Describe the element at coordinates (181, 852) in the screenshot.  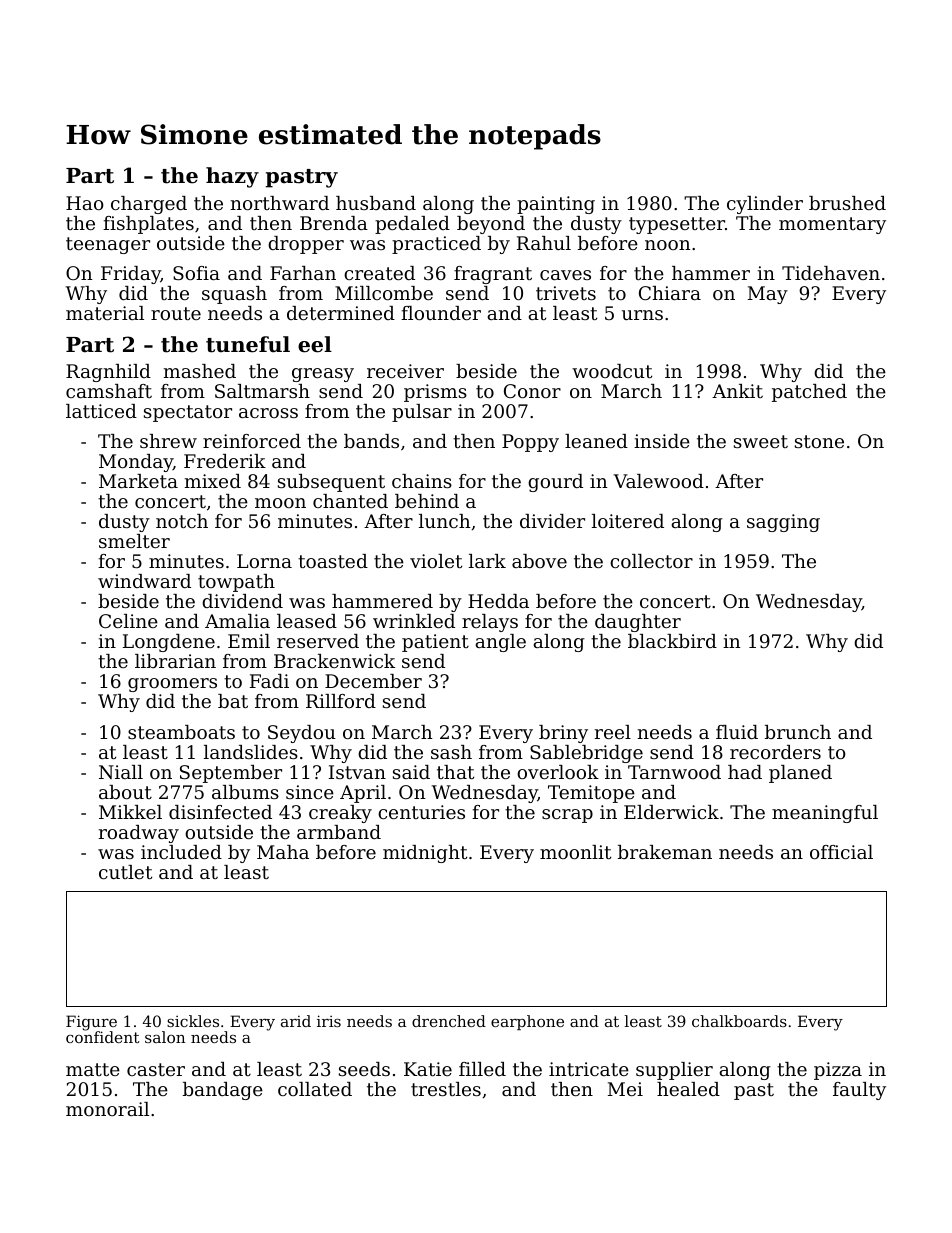
I see `included` at that location.
